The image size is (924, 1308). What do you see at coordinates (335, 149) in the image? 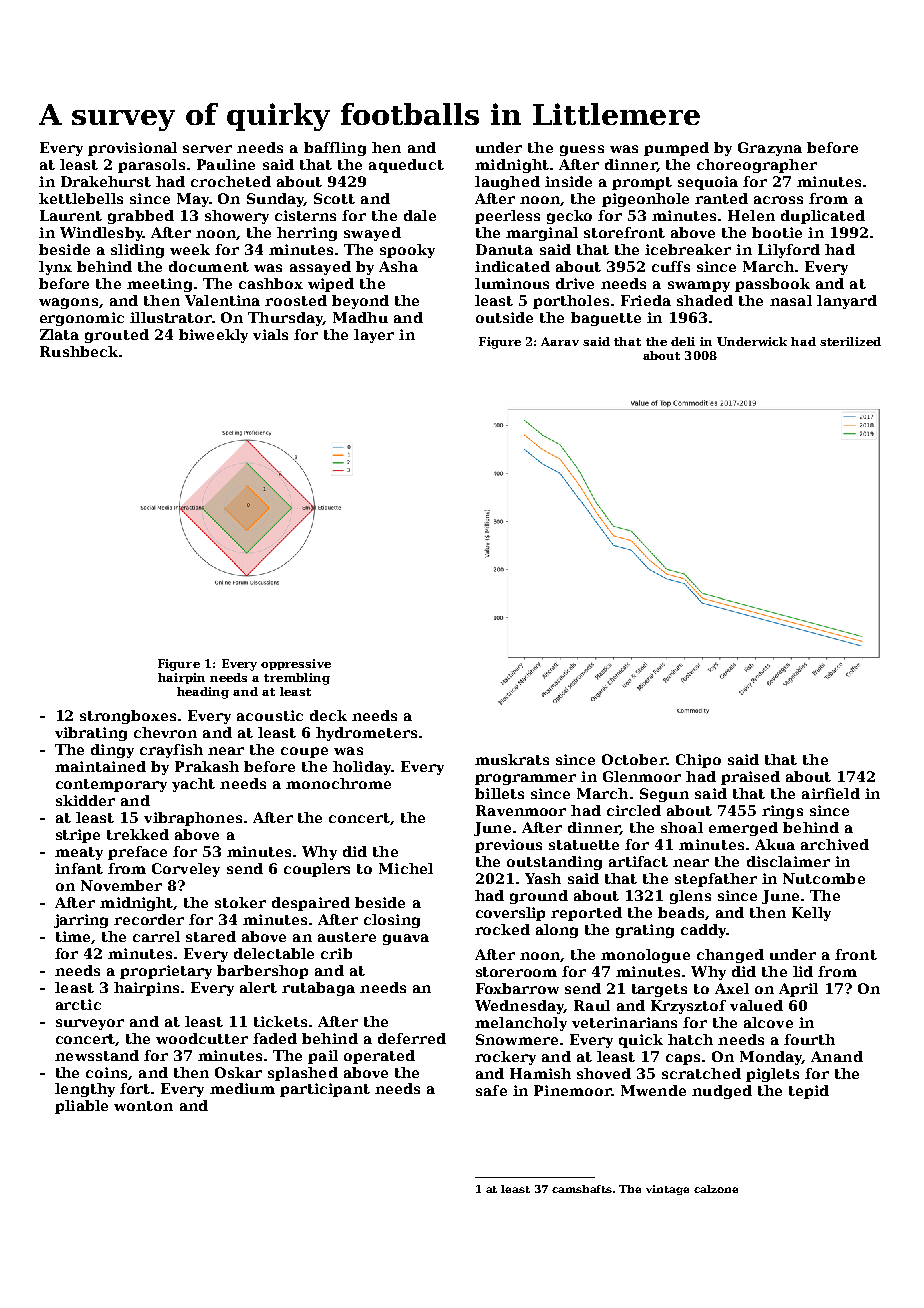
I see `baffling` at bounding box center [335, 149].
